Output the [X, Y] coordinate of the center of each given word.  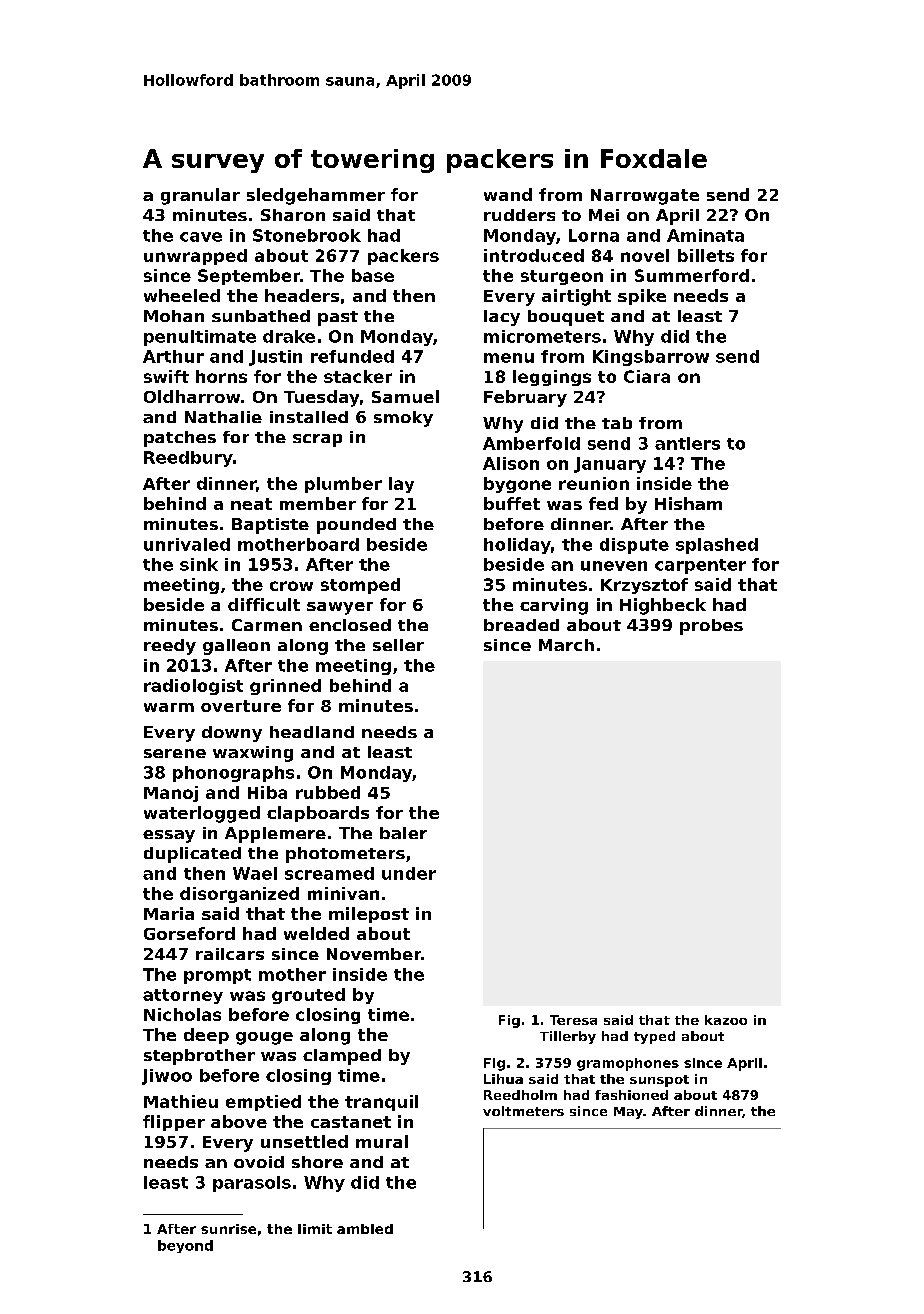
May [628, 1113]
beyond [185, 1246]
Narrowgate [645, 197]
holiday [517, 546]
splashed [717, 546]
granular [200, 196]
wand [508, 194]
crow [291, 586]
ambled [365, 1229]
